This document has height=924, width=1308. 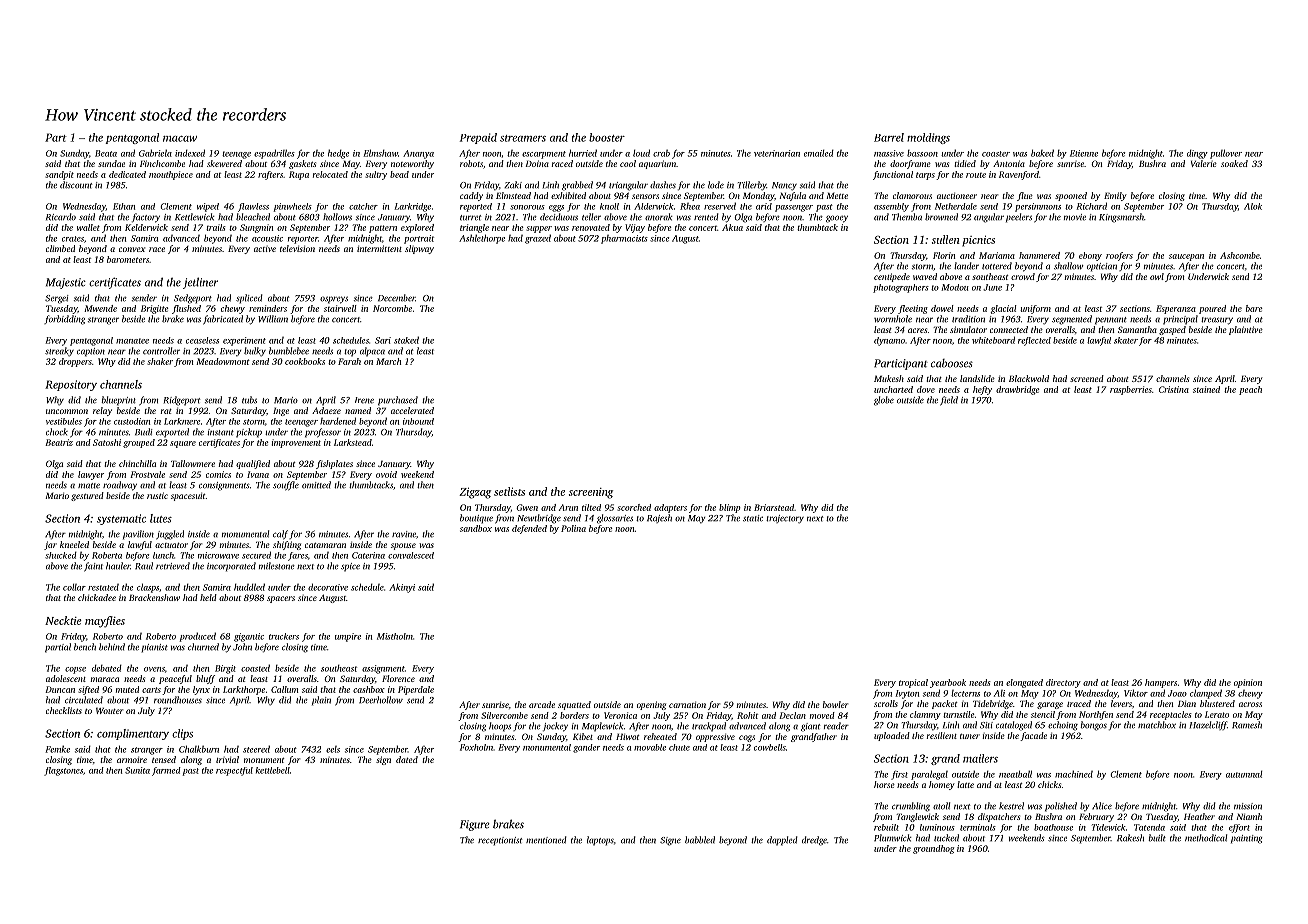 What do you see at coordinates (1250, 390) in the document?
I see `peach` at bounding box center [1250, 390].
